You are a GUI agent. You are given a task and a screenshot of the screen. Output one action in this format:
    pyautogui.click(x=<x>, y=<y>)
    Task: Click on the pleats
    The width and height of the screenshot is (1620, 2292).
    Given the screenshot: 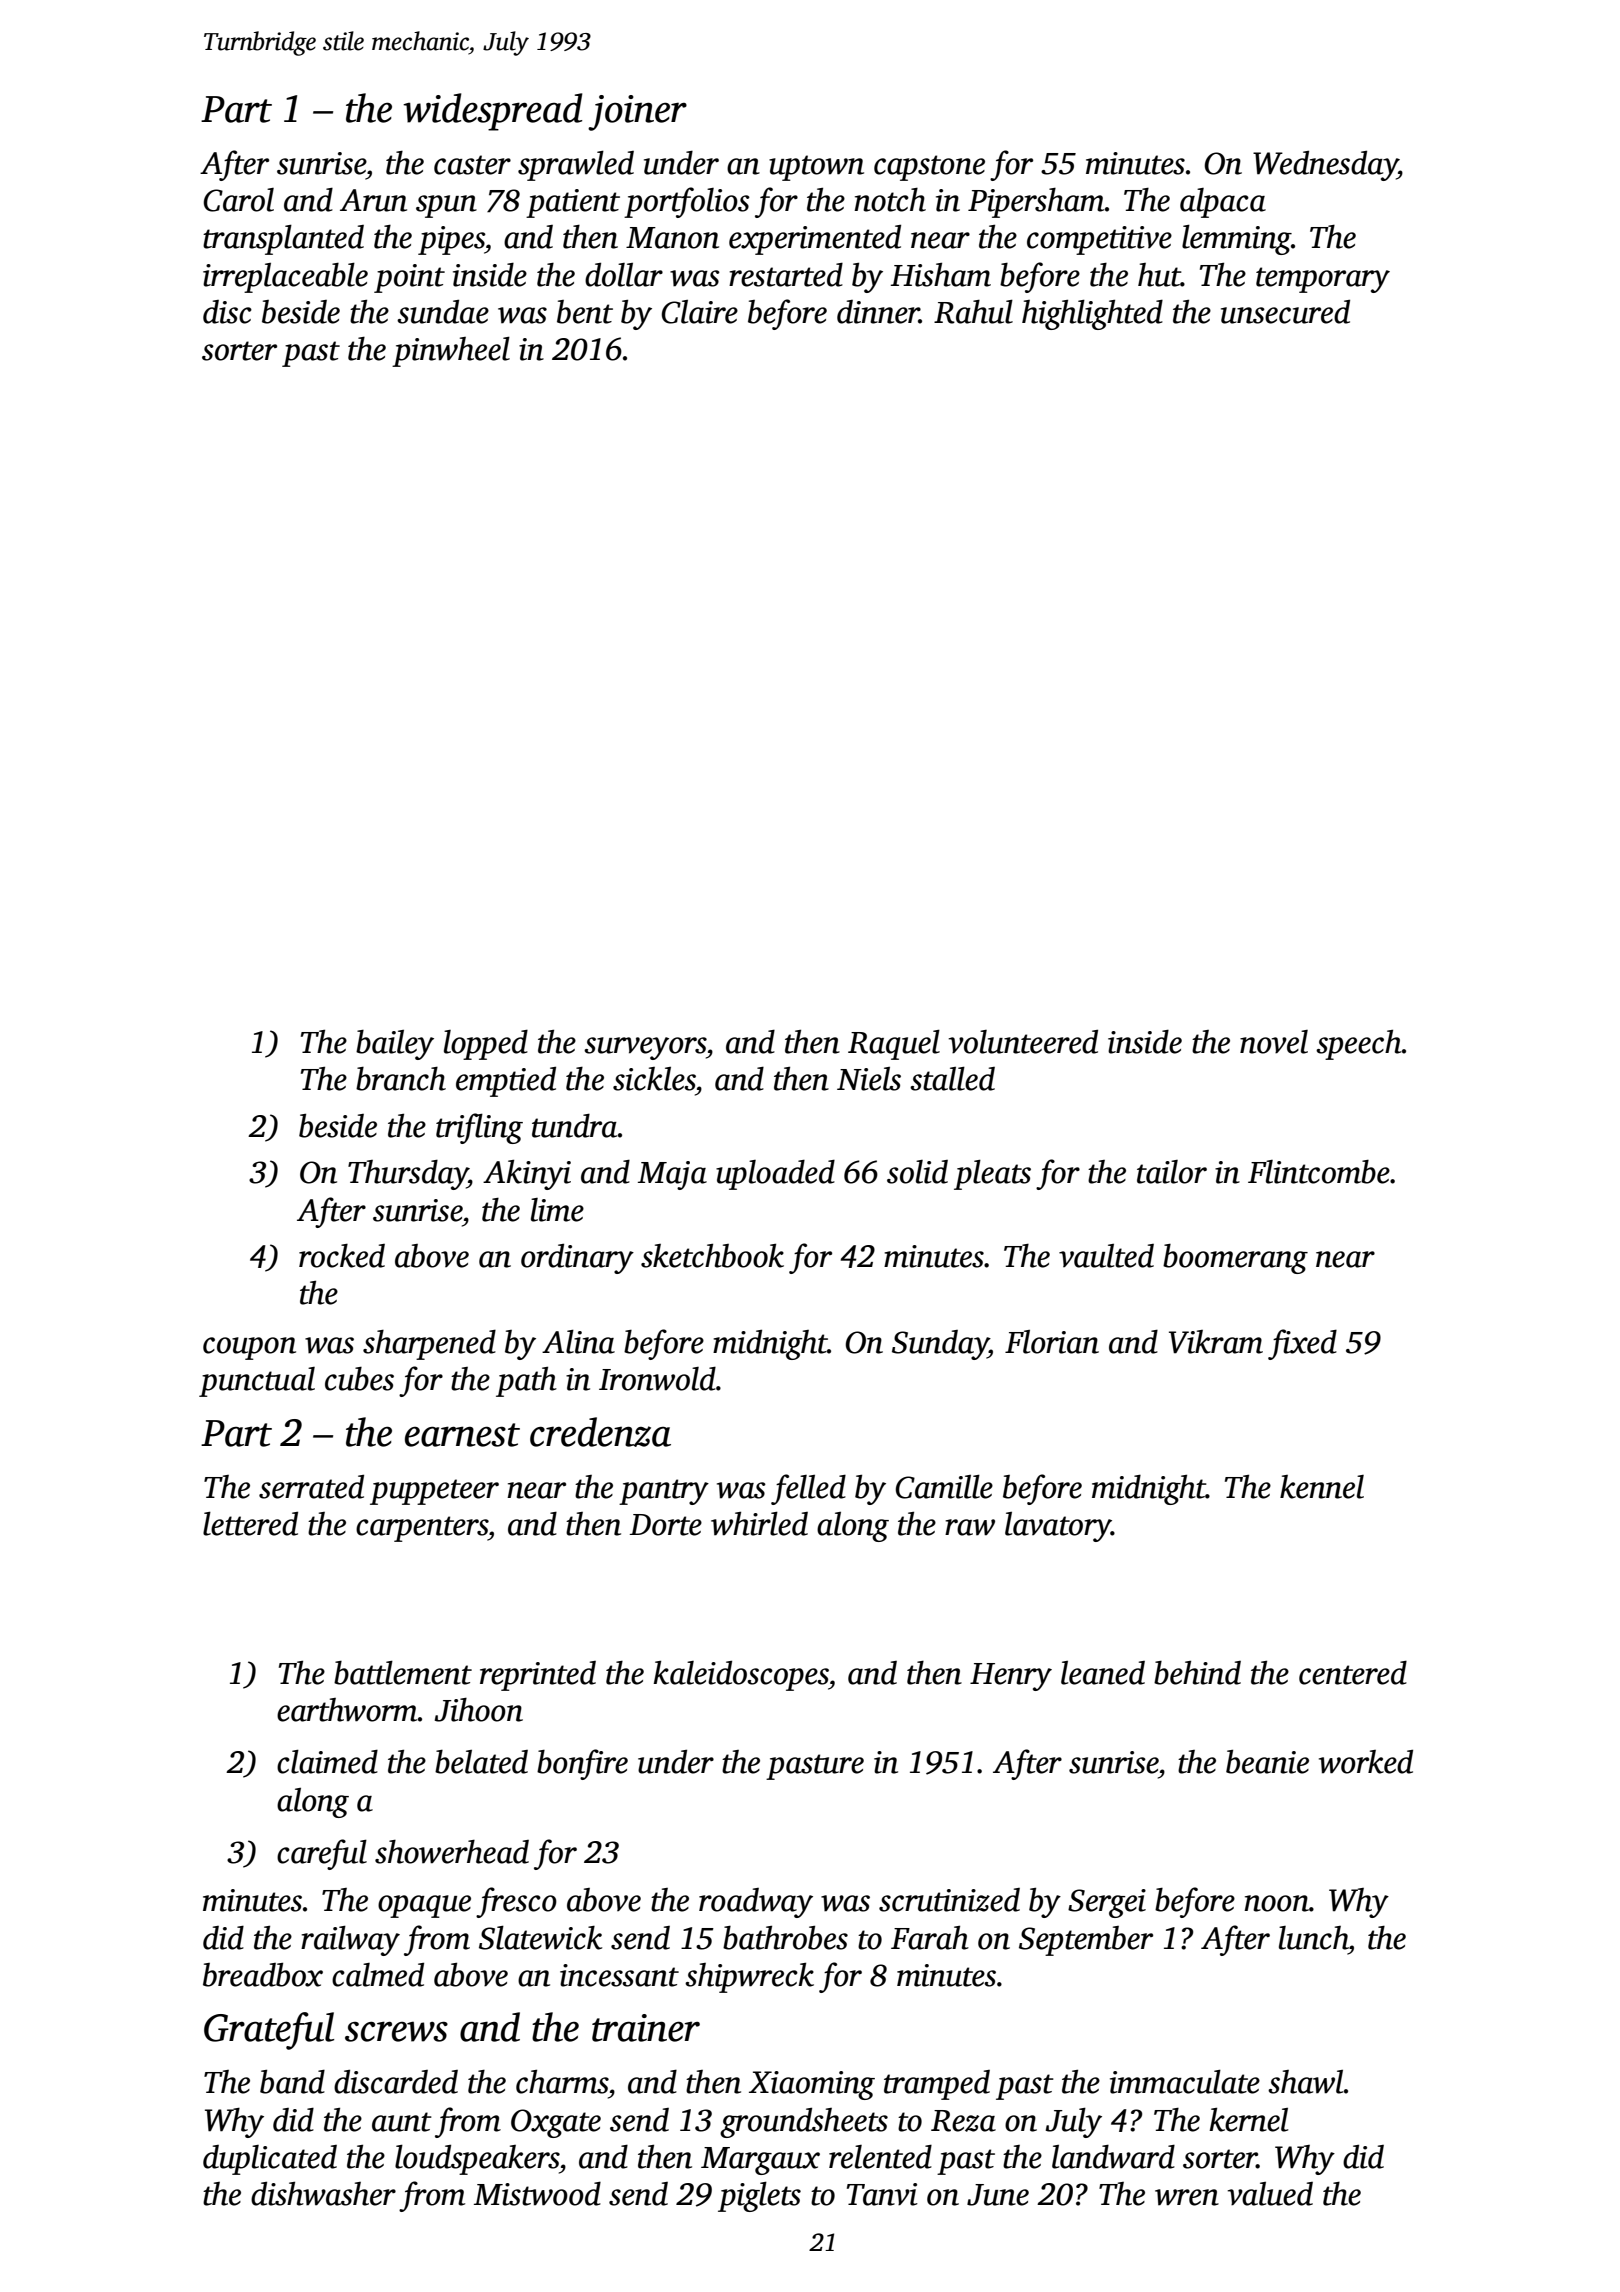 What is the action you would take?
    pyautogui.click(x=992, y=1175)
